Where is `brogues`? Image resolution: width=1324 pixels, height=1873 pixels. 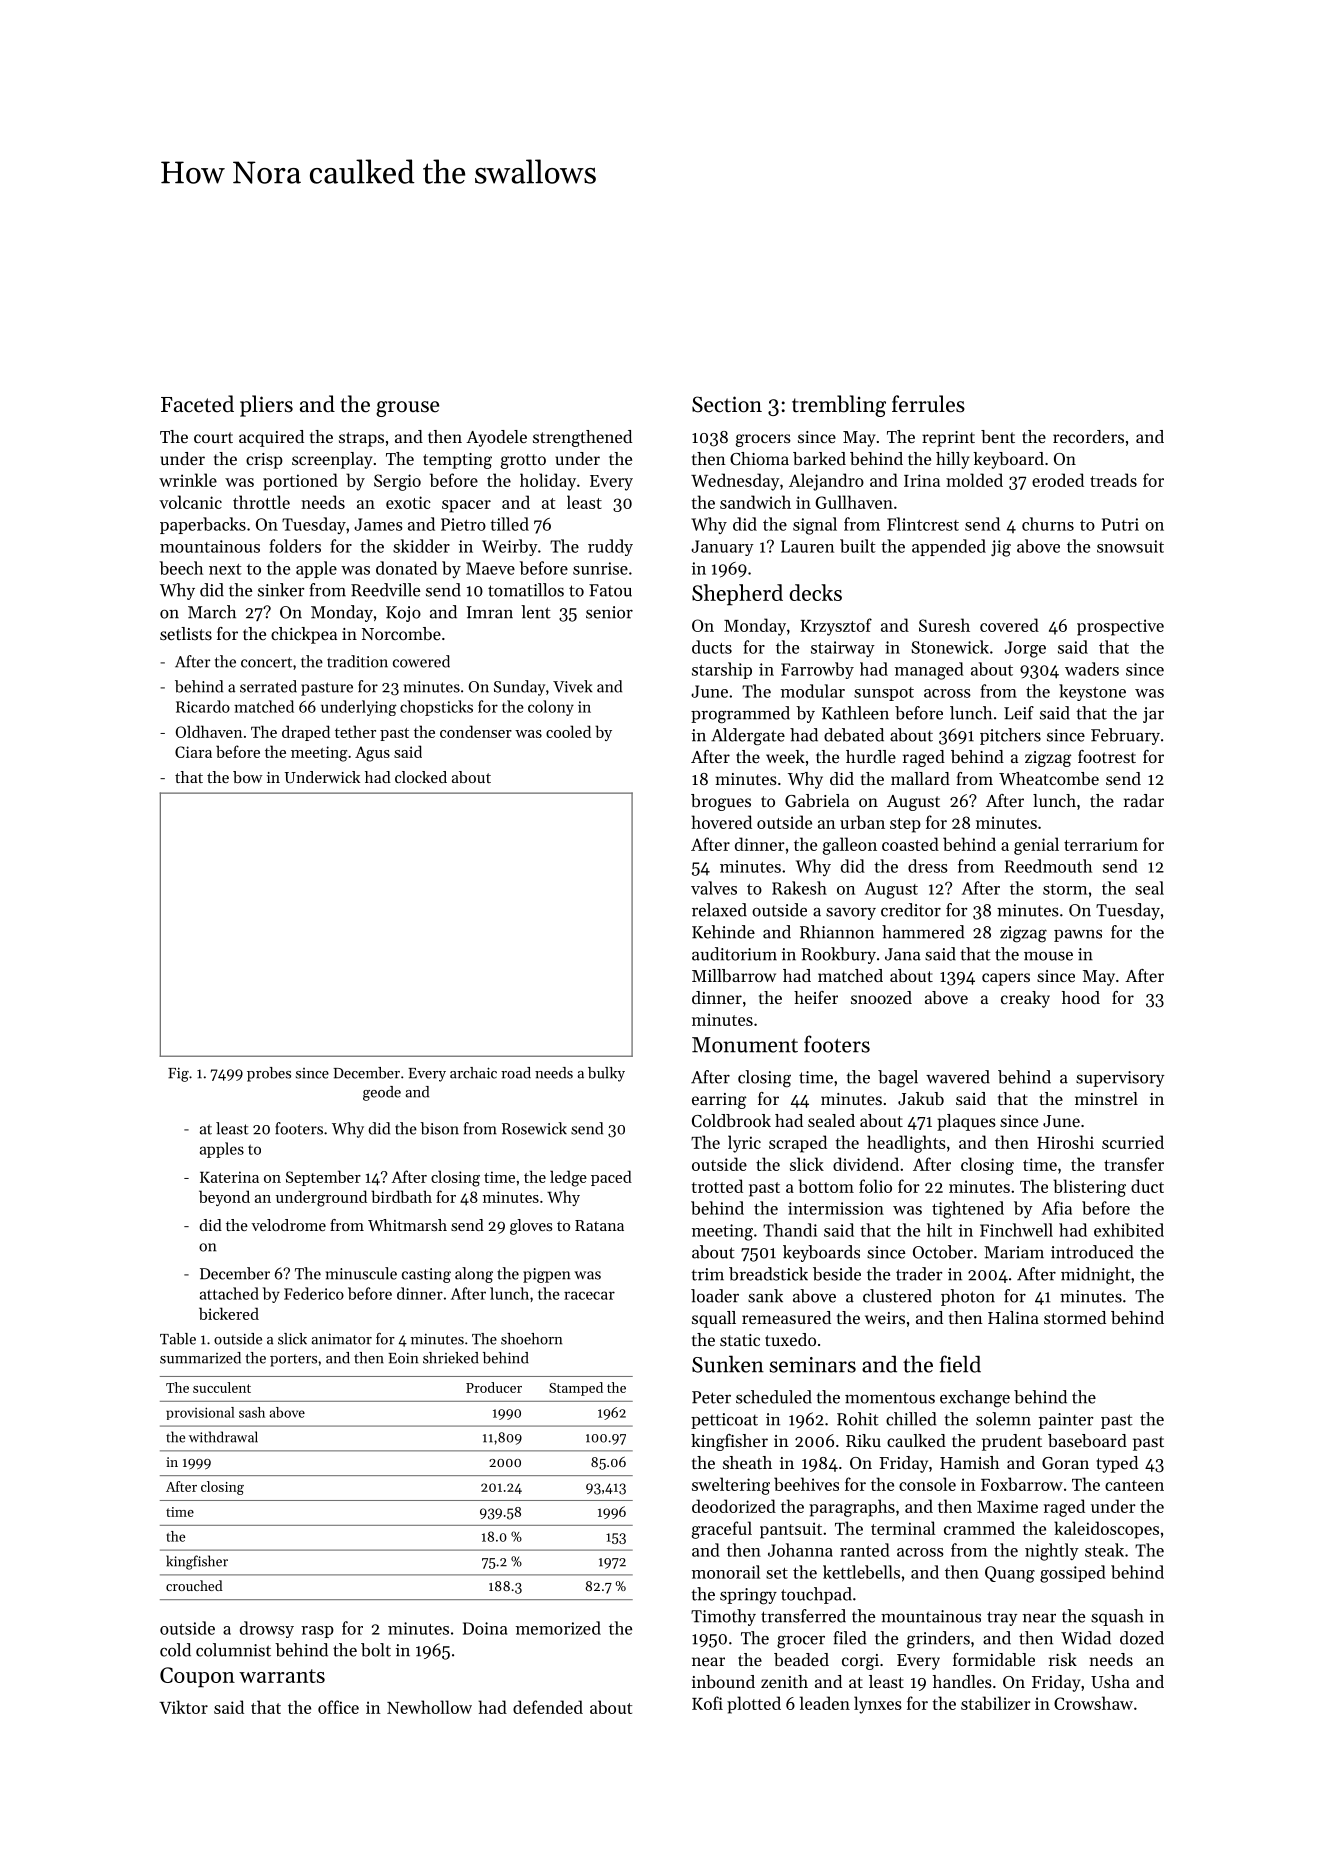 brogues is located at coordinates (721, 802).
